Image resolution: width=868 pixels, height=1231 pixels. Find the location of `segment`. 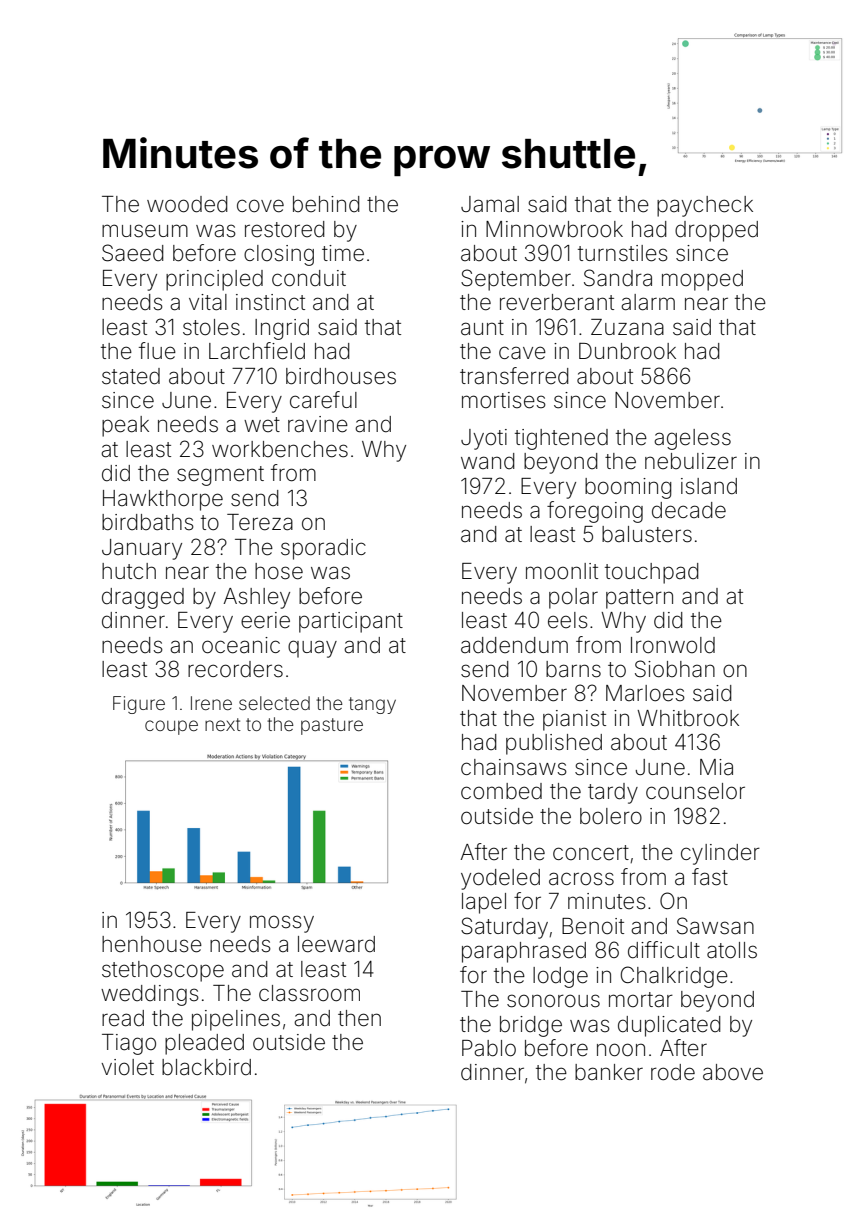

segment is located at coordinates (220, 476).
